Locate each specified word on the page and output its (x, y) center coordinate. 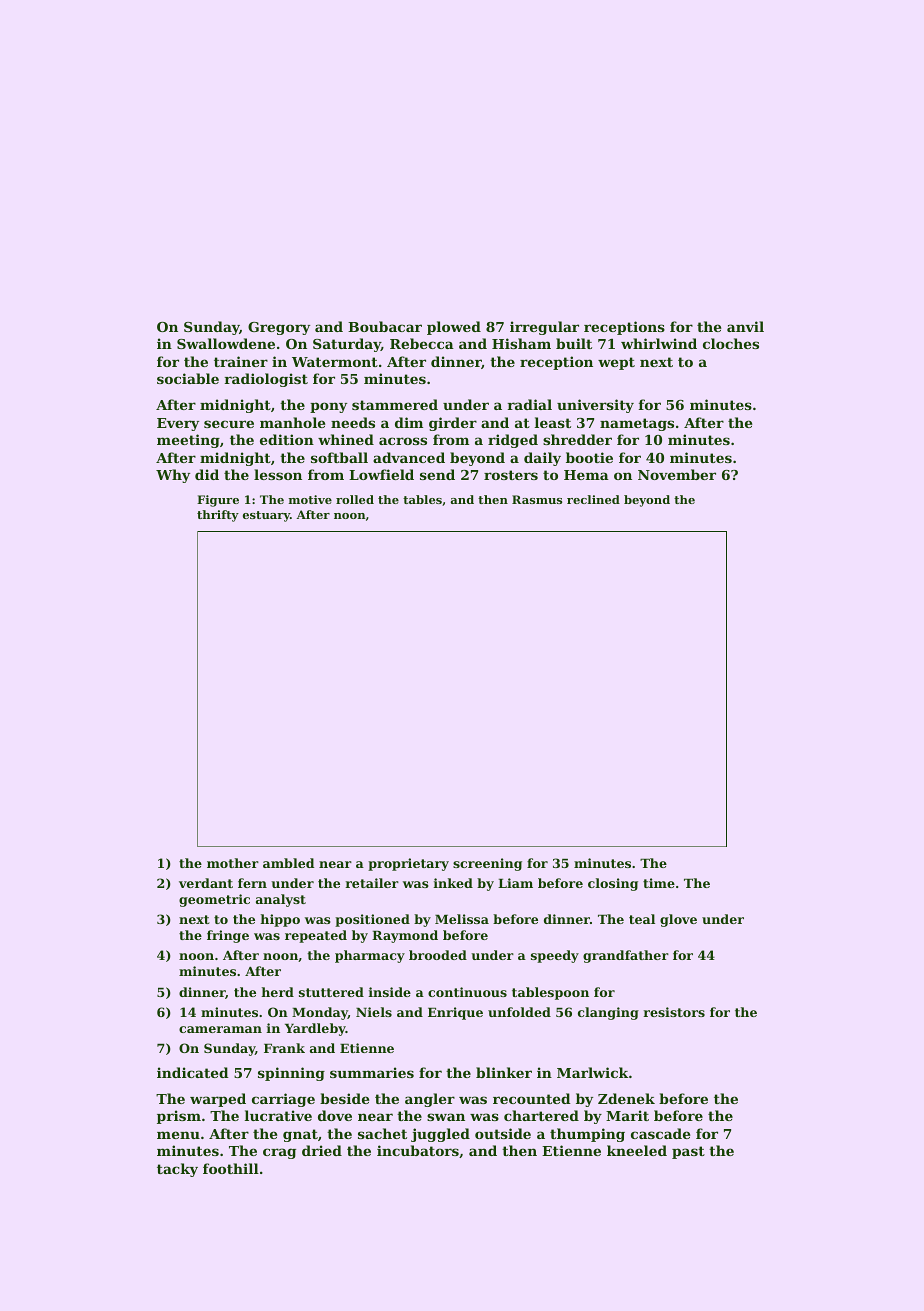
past (688, 1152)
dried (322, 1150)
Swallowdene (226, 343)
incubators (418, 1150)
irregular (544, 328)
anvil (745, 326)
